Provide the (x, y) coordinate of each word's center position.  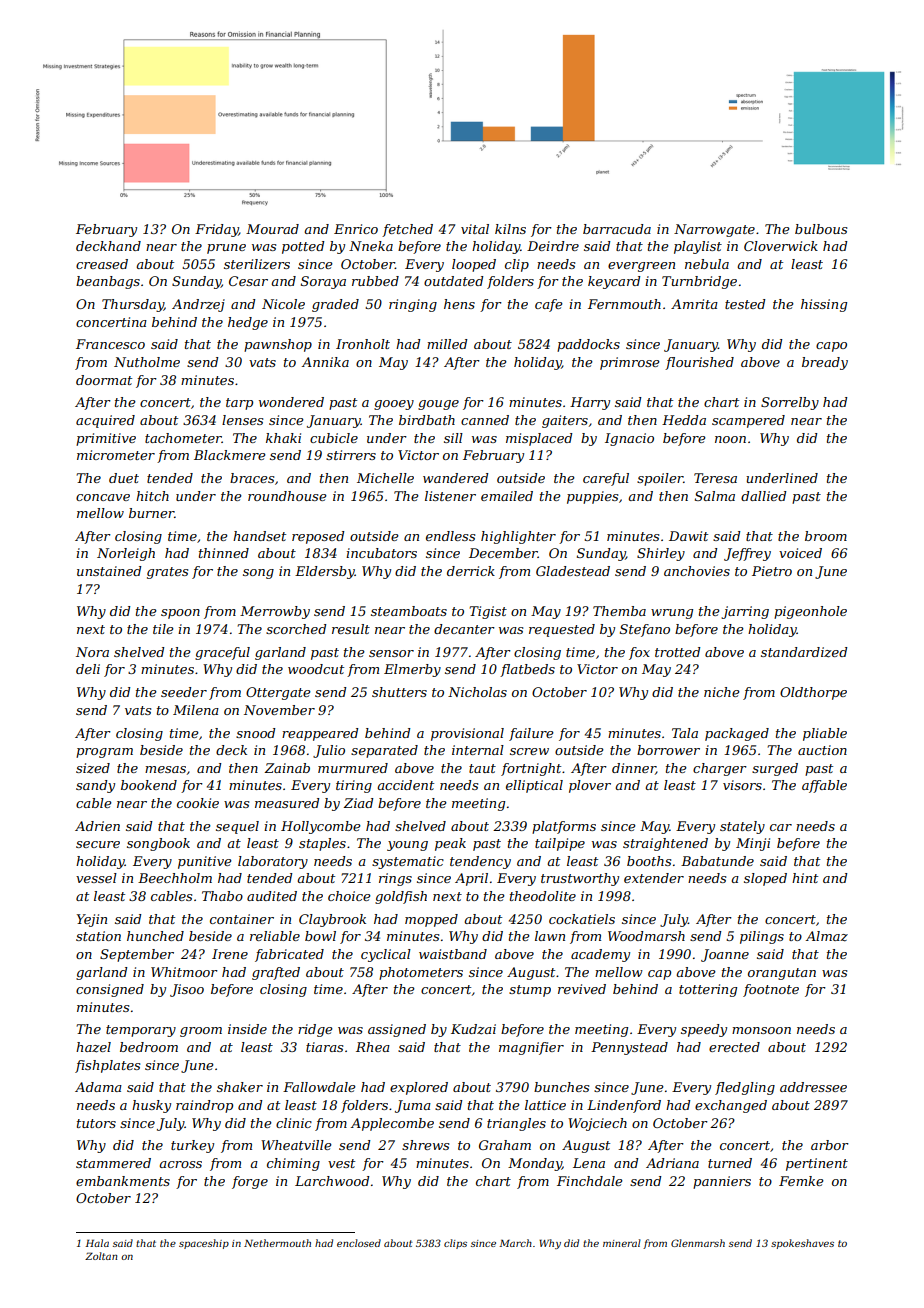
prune (226, 249)
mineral (622, 1243)
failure (531, 734)
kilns (510, 229)
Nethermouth (277, 1243)
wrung (672, 614)
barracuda (617, 229)
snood (255, 733)
